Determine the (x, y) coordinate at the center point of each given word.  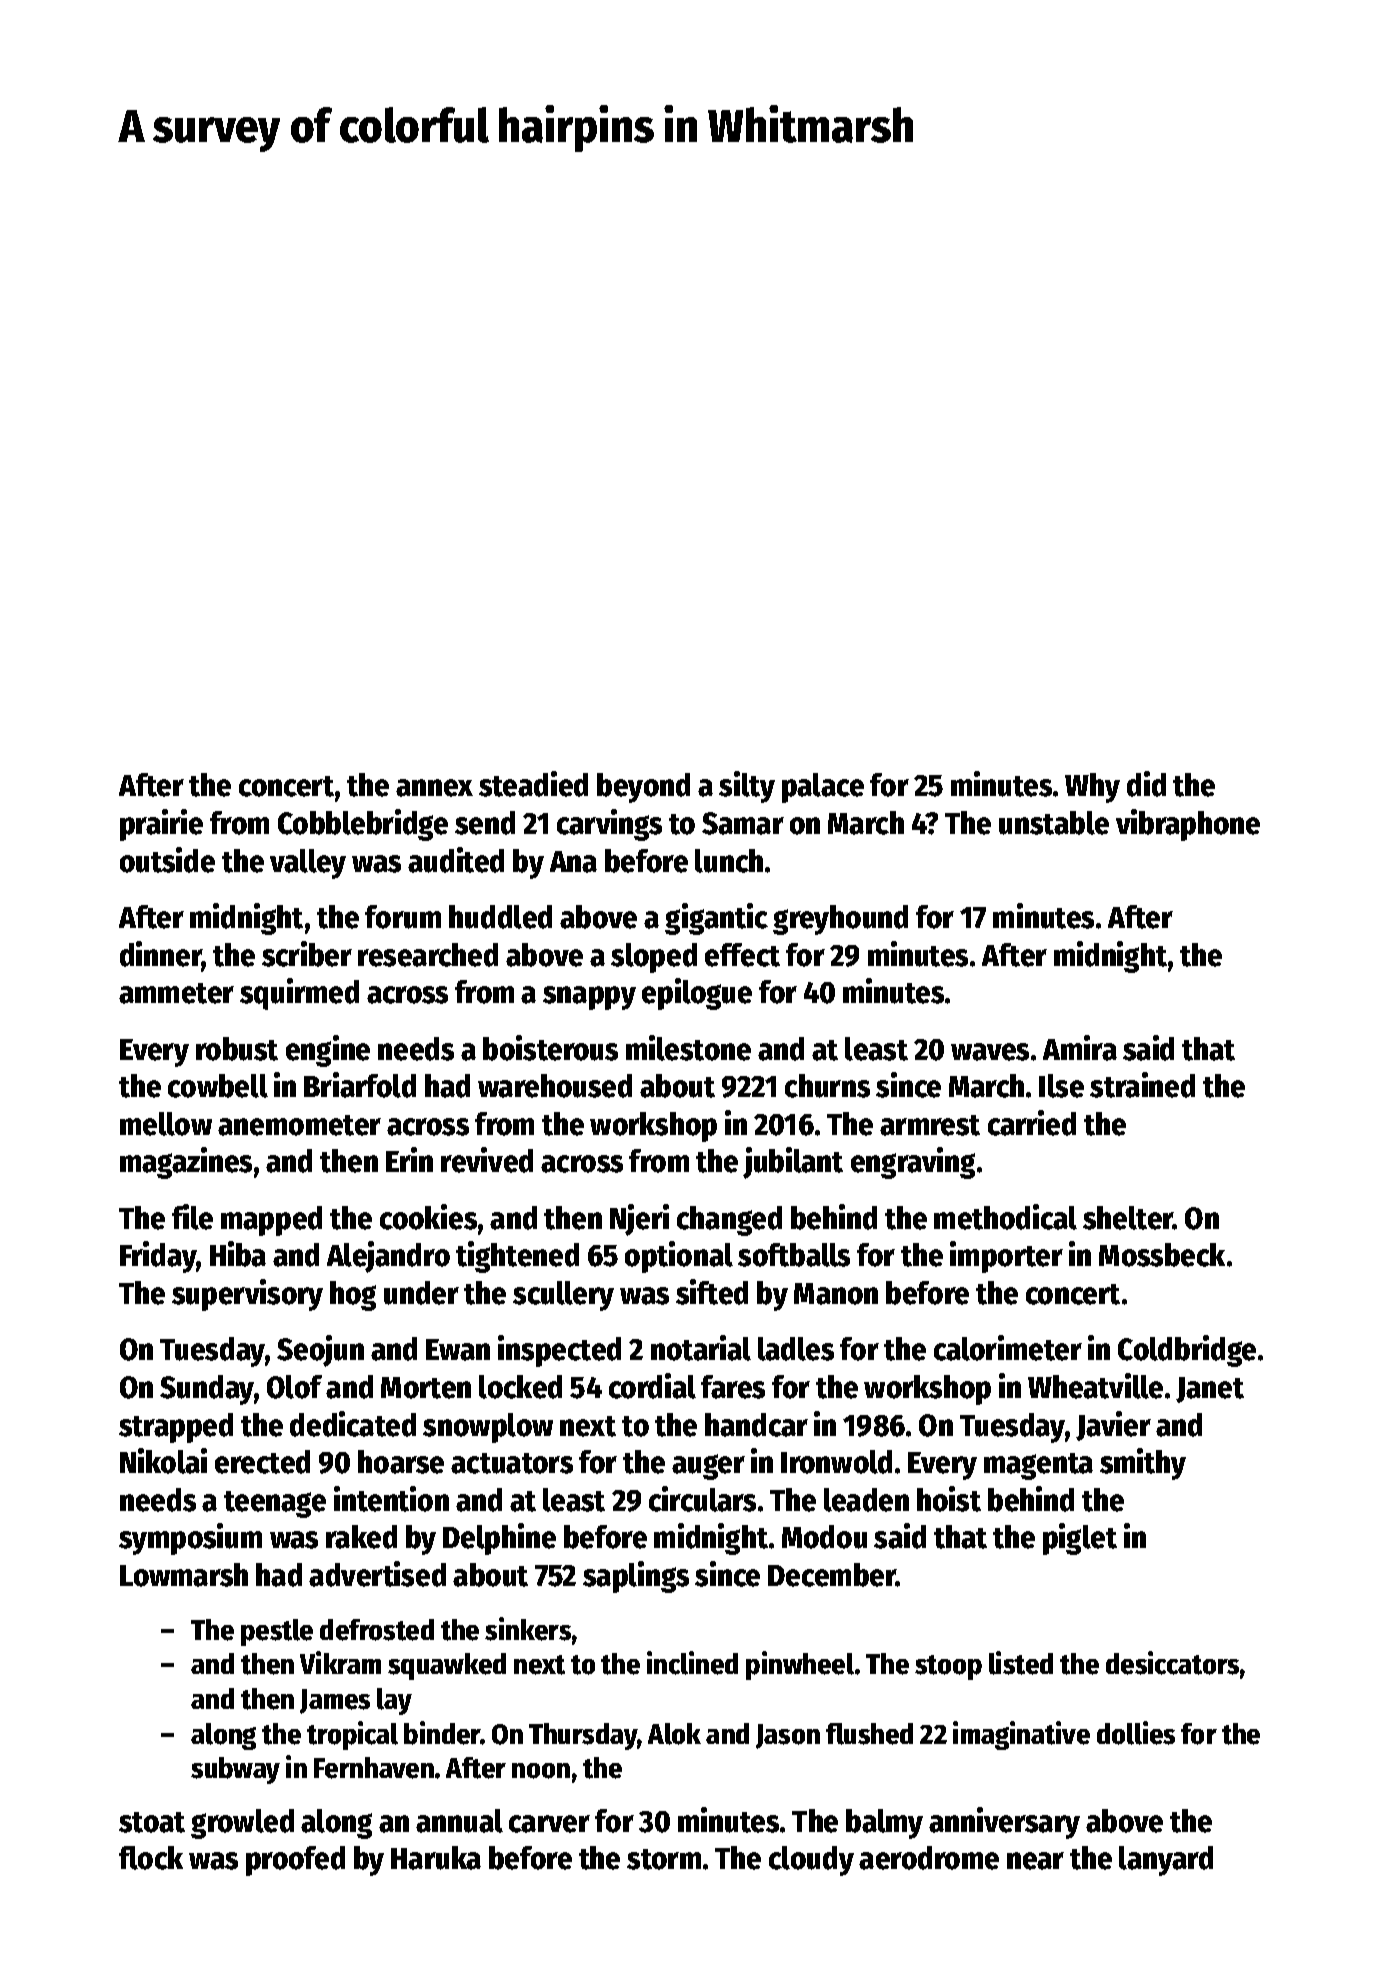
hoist (949, 1499)
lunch (729, 861)
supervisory (247, 1295)
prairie (161, 825)
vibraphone (1188, 825)
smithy (1143, 1464)
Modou (824, 1537)
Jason (788, 1736)
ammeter (176, 993)
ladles (796, 1349)
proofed (295, 1861)
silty (747, 787)
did (1146, 784)
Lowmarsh (184, 1575)
